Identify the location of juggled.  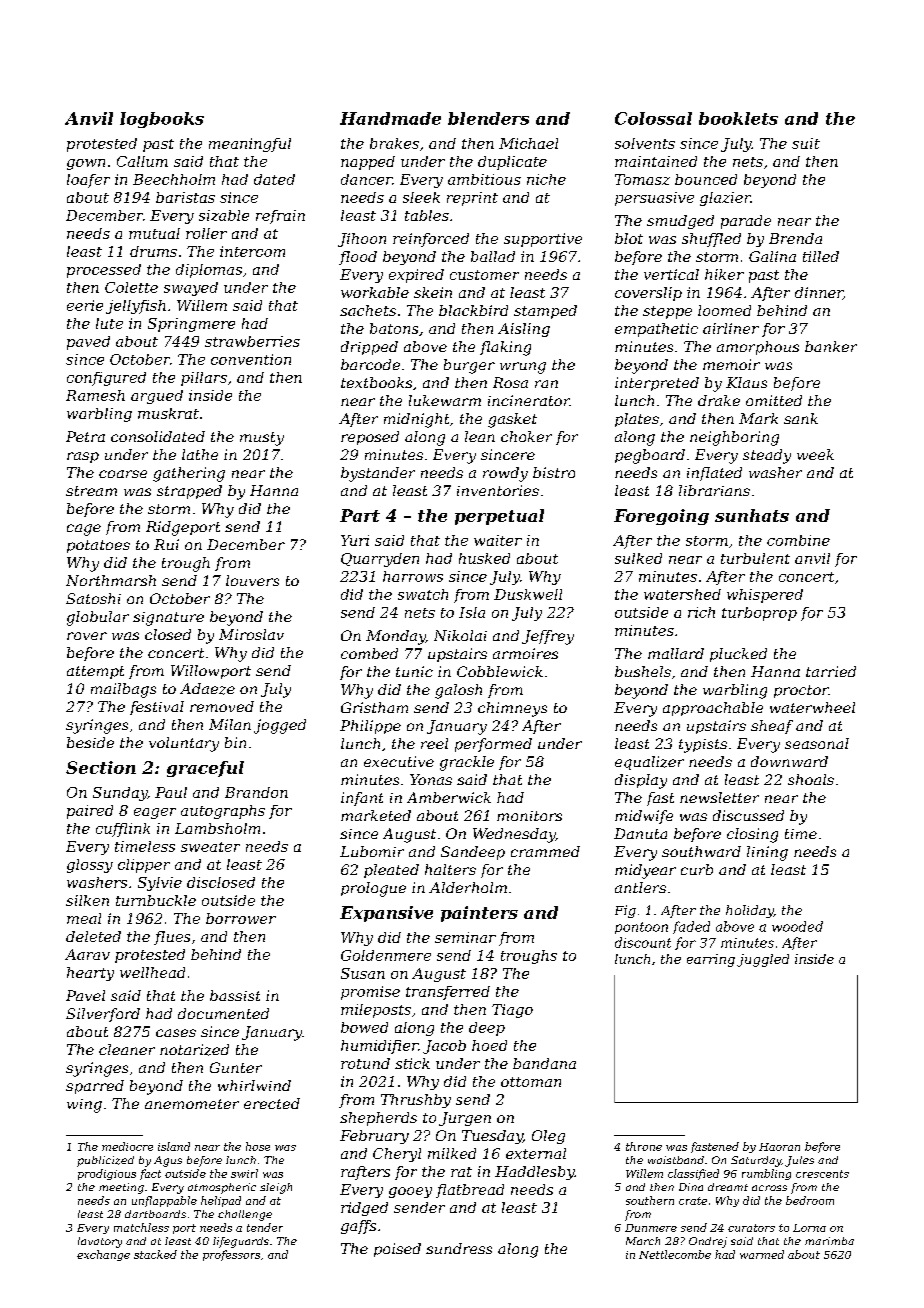
(763, 960).
